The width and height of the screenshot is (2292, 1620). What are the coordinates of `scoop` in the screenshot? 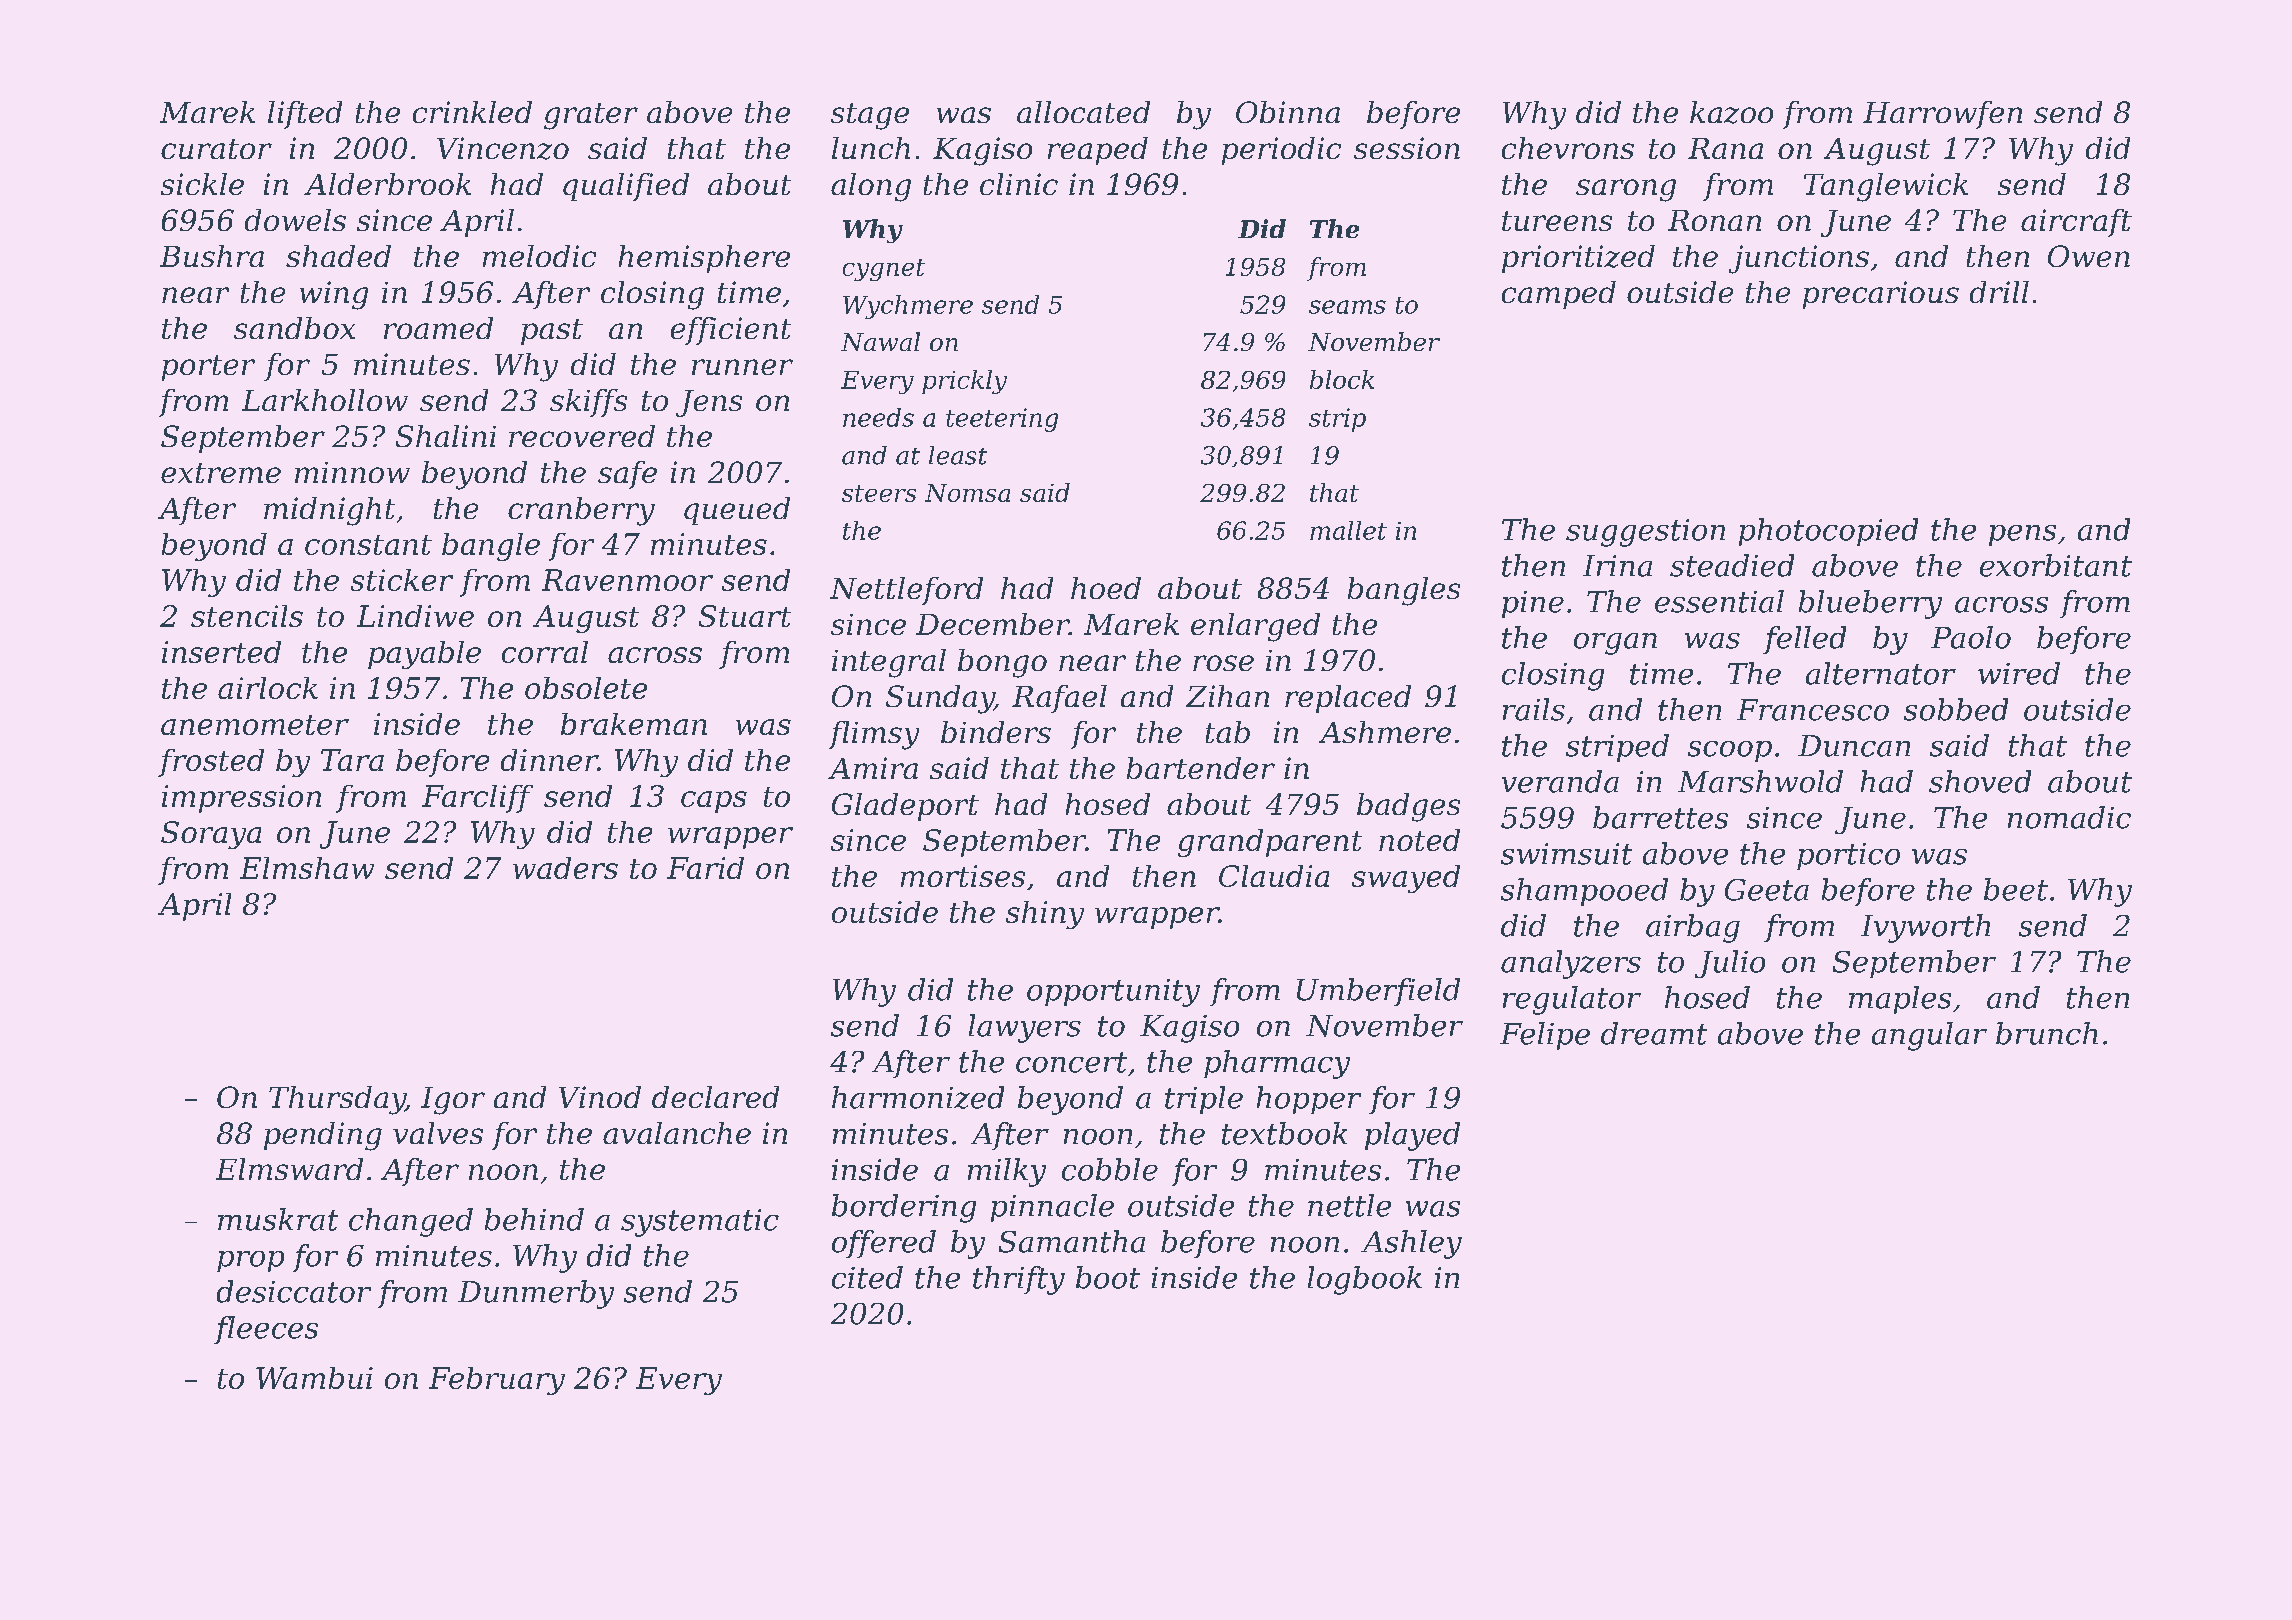 It's located at (1730, 751).
